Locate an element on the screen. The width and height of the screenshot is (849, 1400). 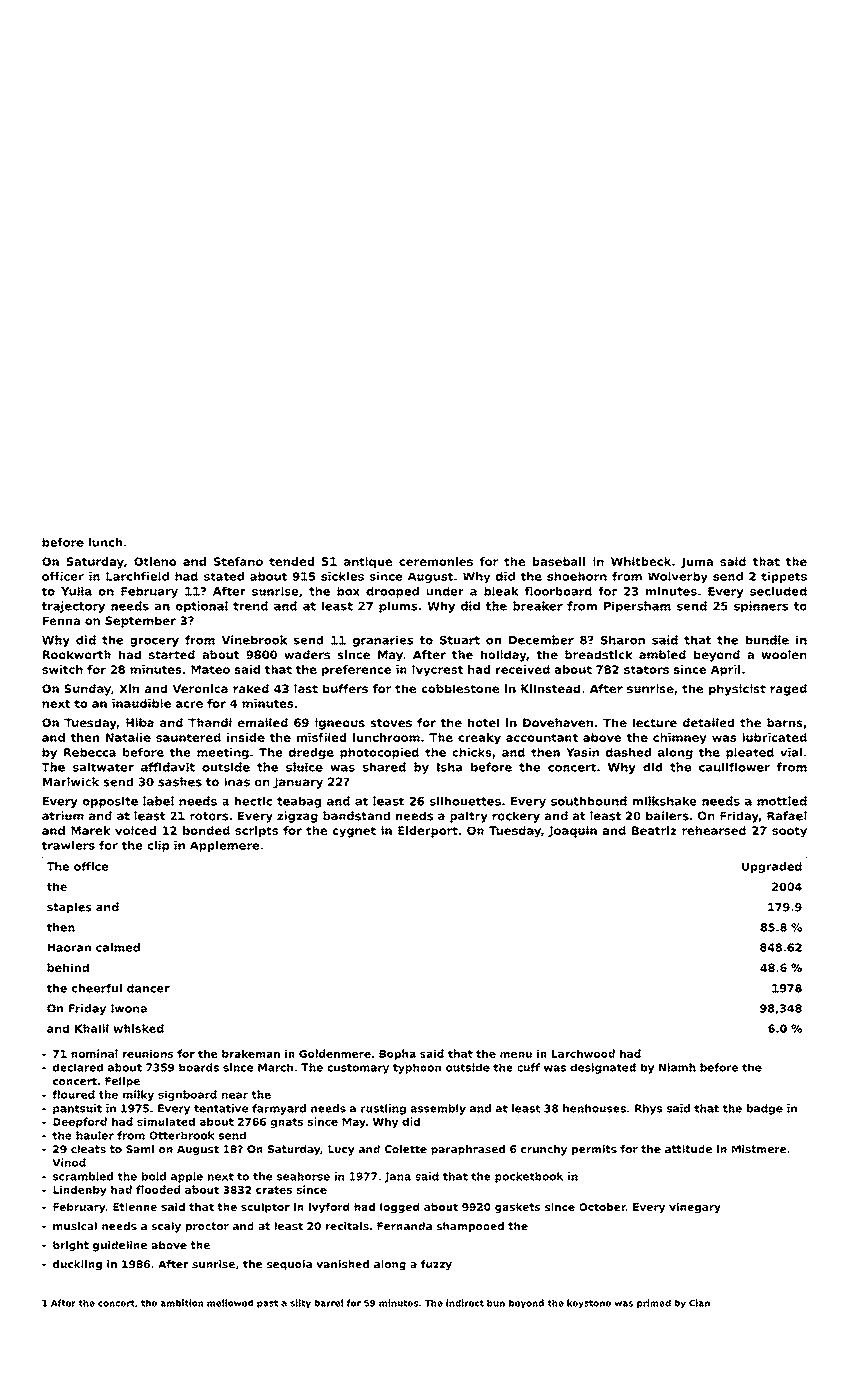
Larchwood is located at coordinates (583, 1053).
